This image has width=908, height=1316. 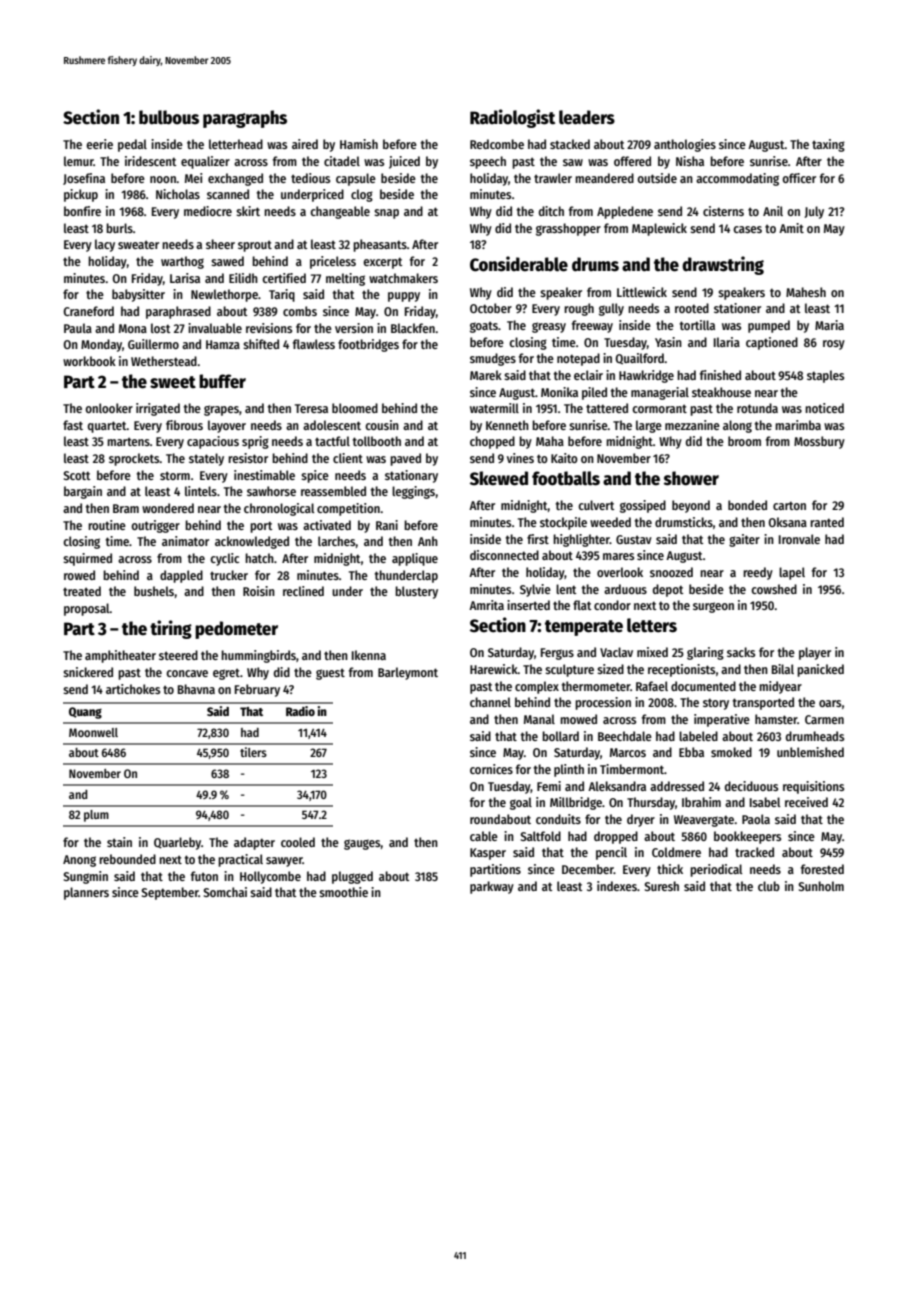 I want to click on speech, so click(x=488, y=162).
